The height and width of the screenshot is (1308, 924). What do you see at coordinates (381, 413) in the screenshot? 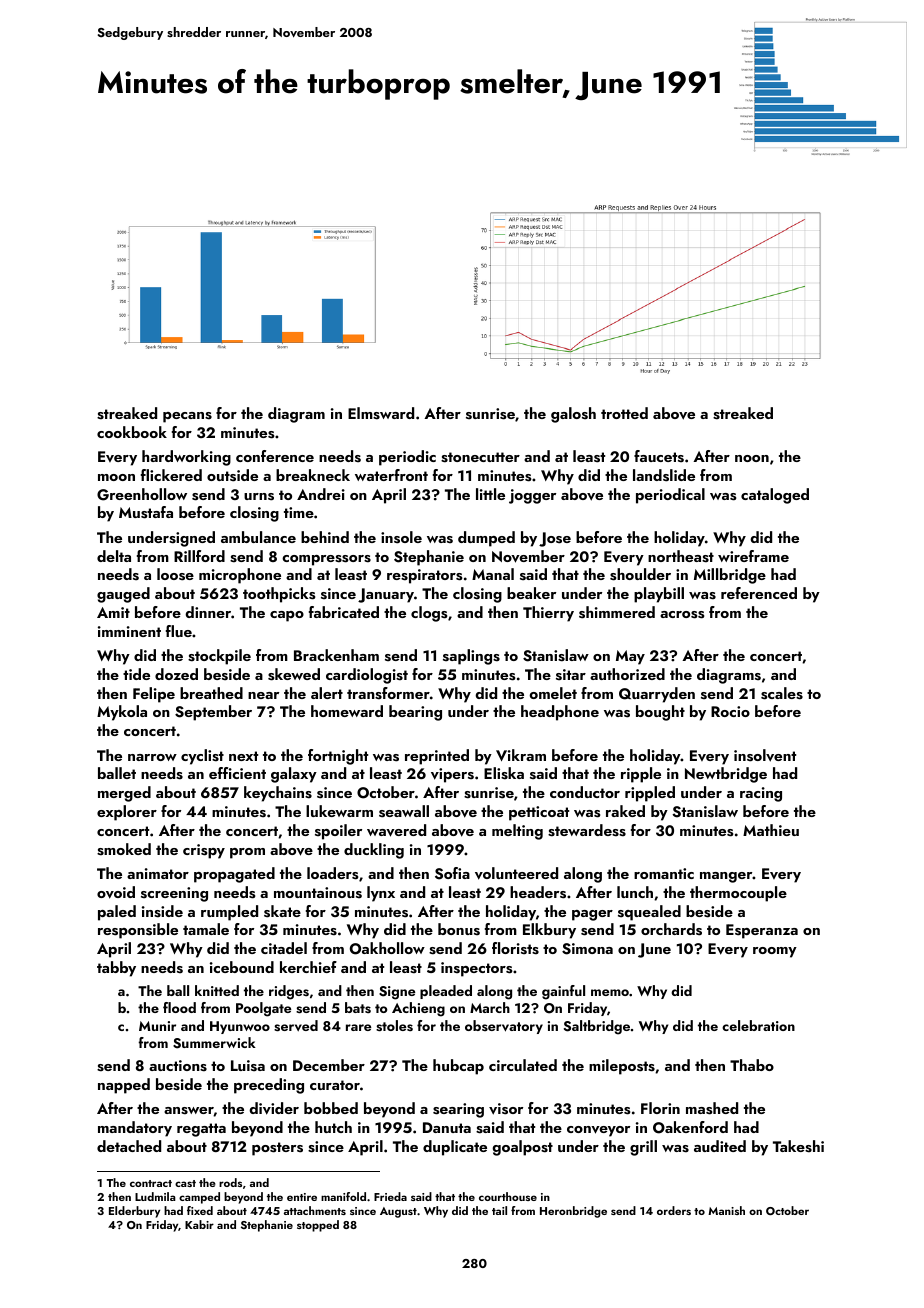
I see `Elmsward` at bounding box center [381, 413].
